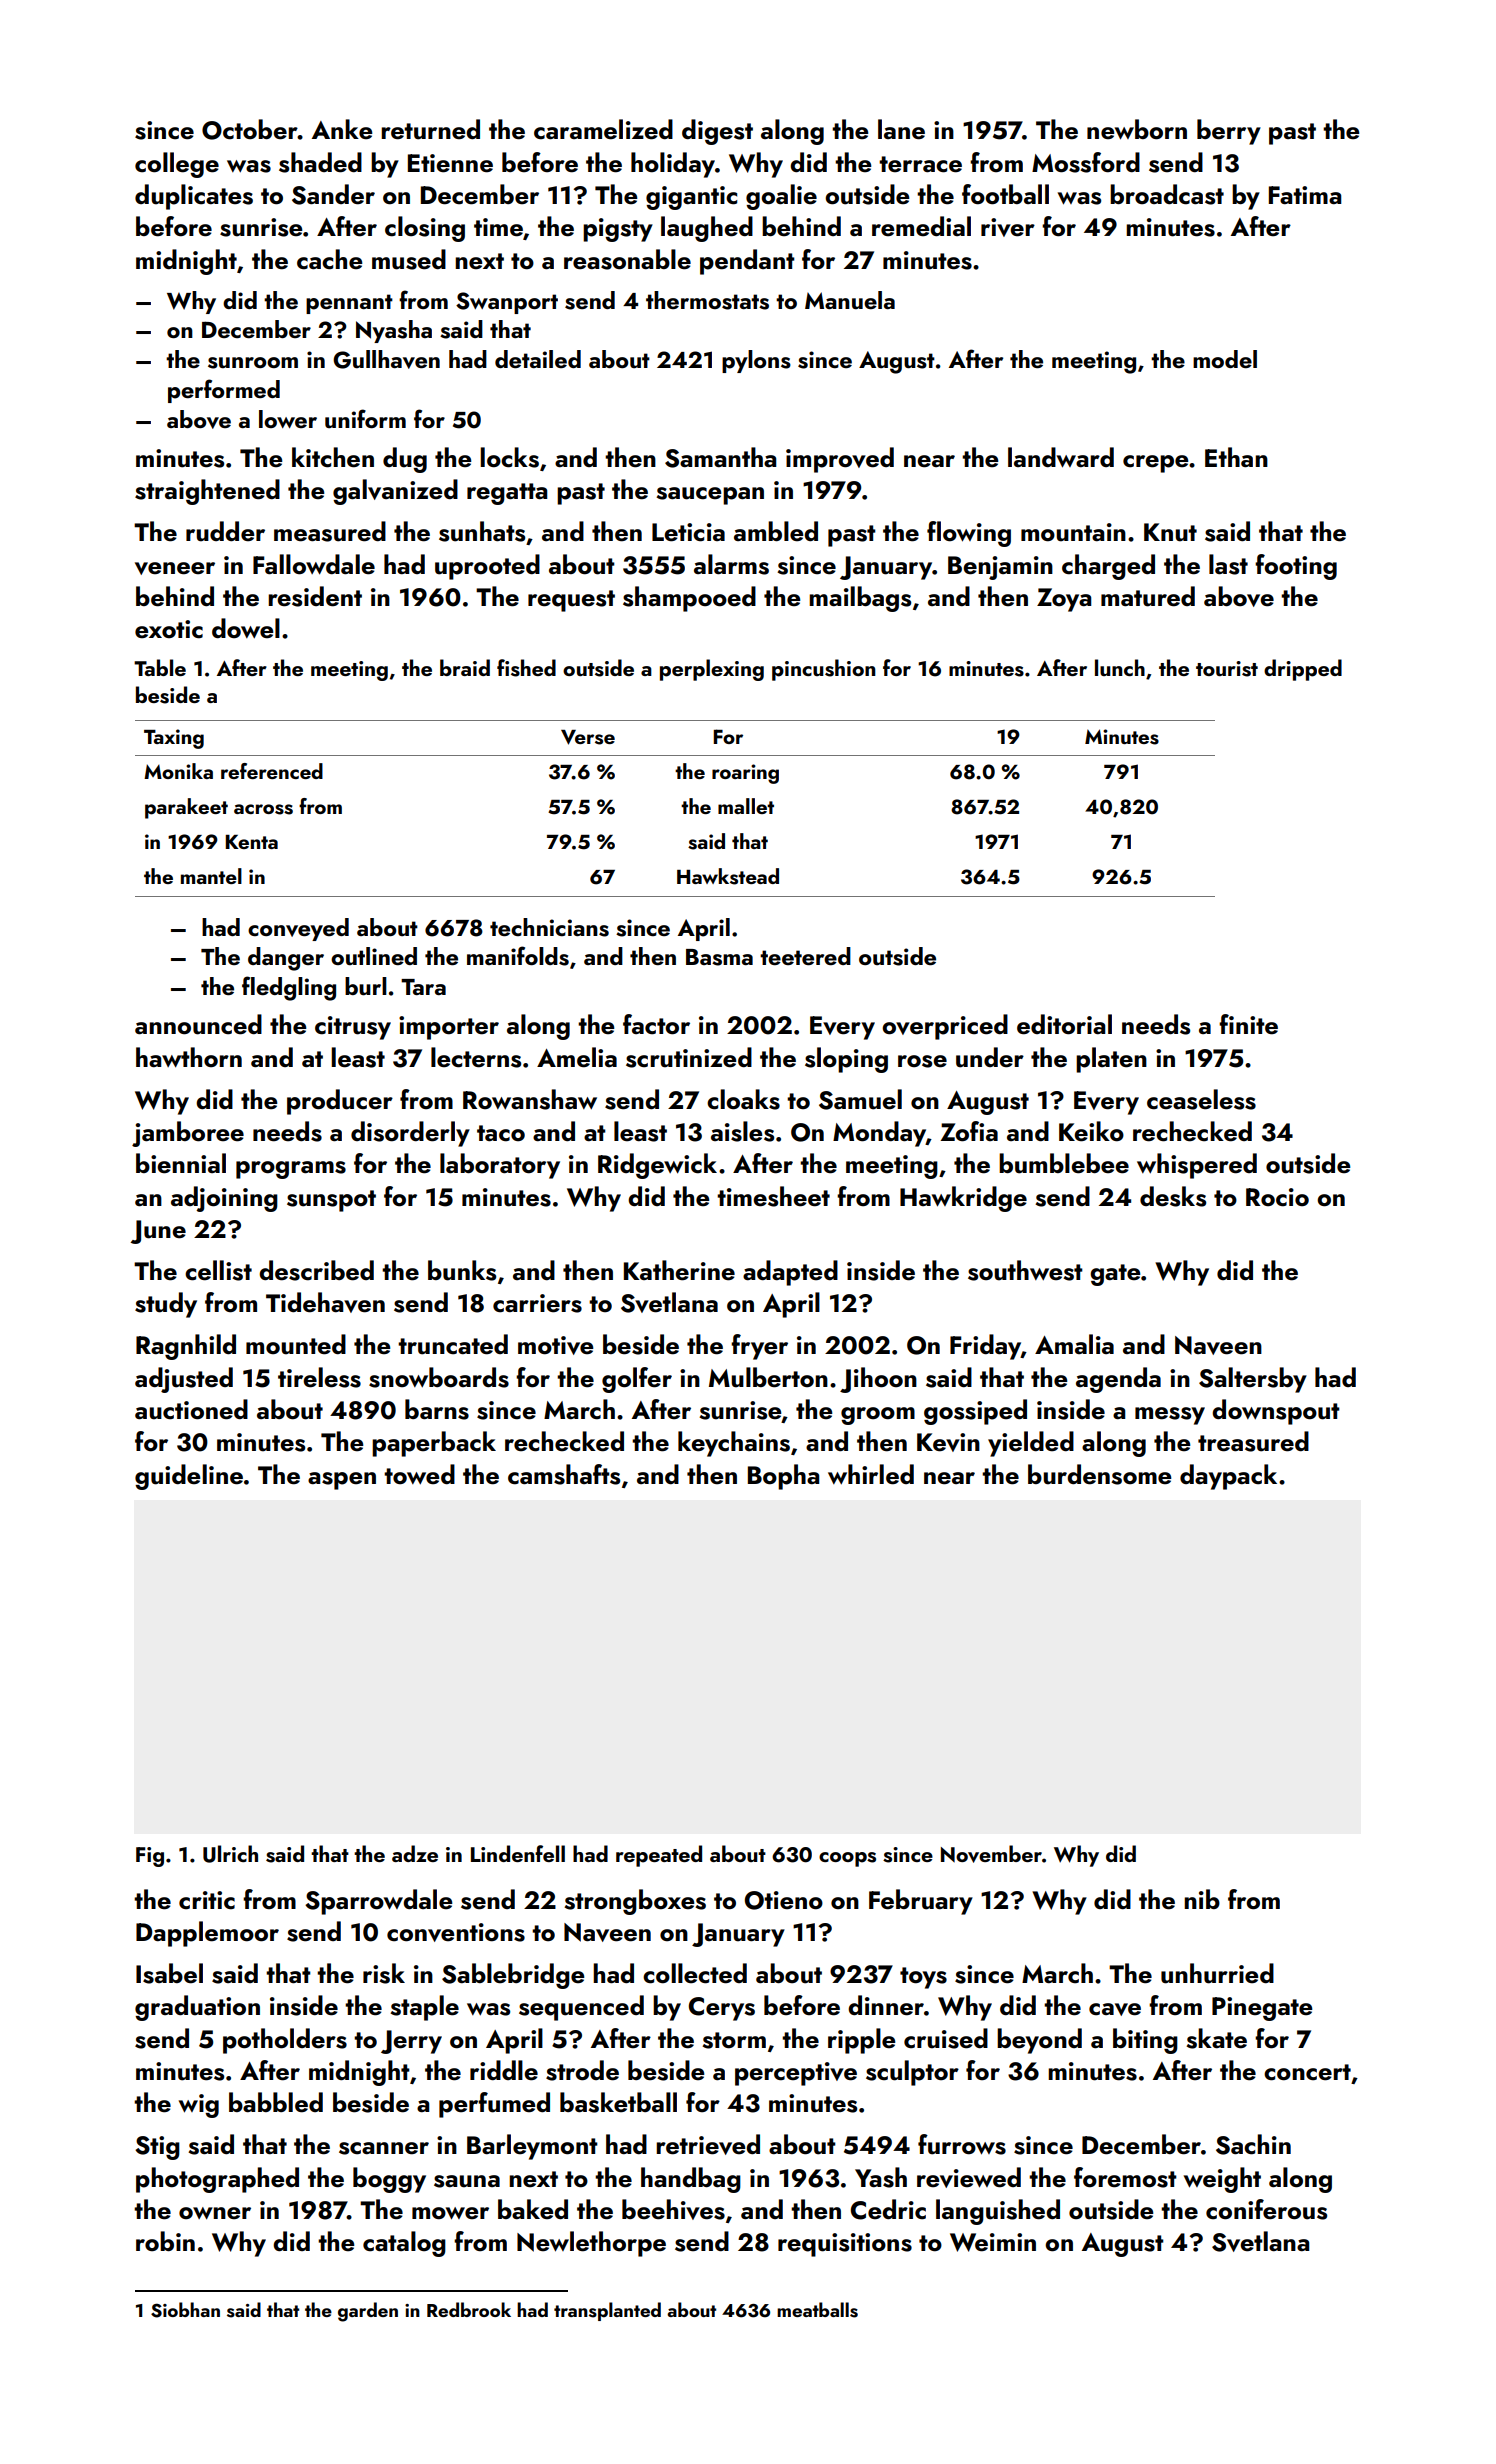 The image size is (1496, 2464). Describe the element at coordinates (1253, 2144) in the image. I see `Sachin` at that location.
